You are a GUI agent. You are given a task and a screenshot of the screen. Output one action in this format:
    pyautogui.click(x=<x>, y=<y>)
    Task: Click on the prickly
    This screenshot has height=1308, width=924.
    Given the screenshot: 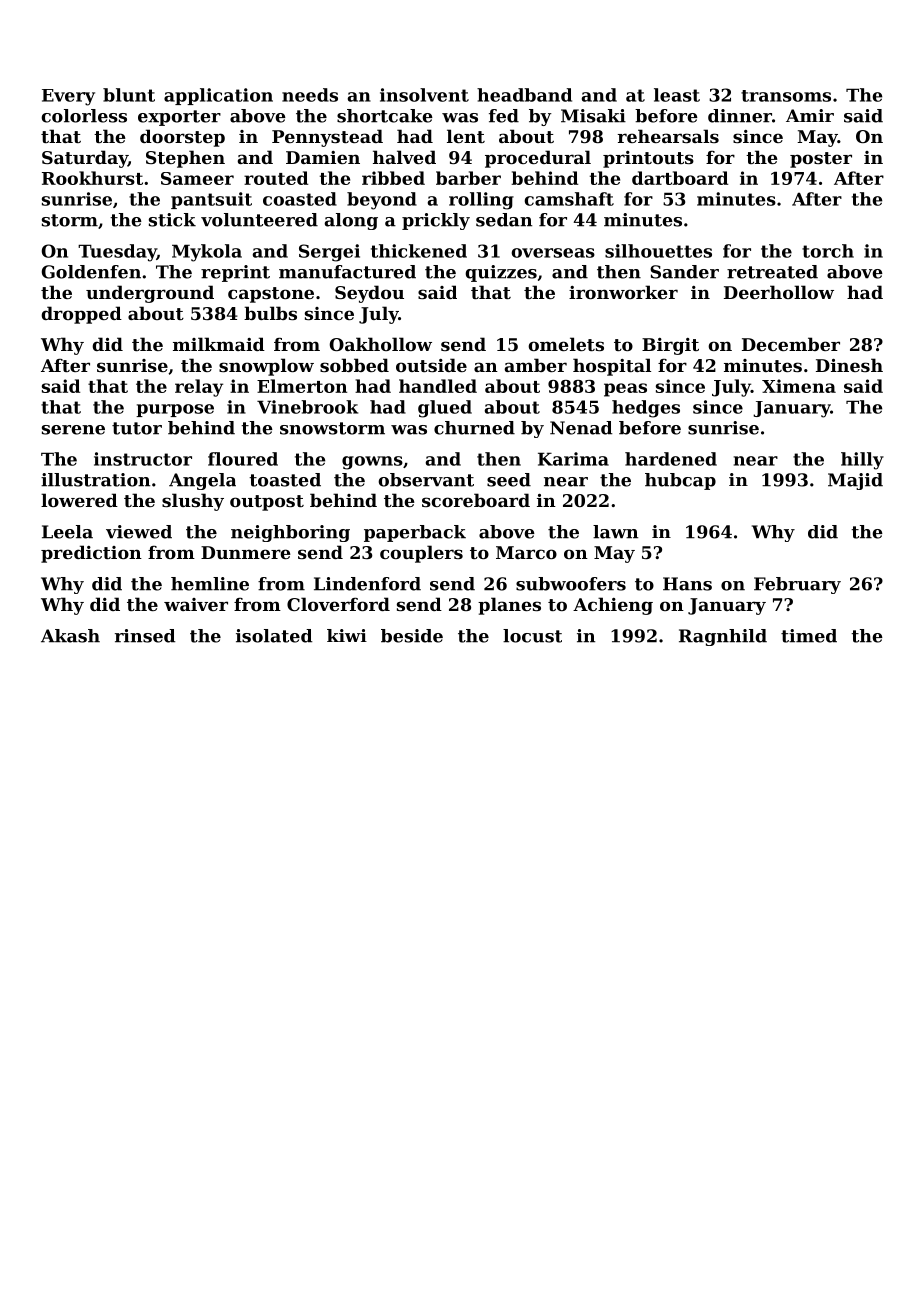 What is the action you would take?
    pyautogui.click(x=436, y=221)
